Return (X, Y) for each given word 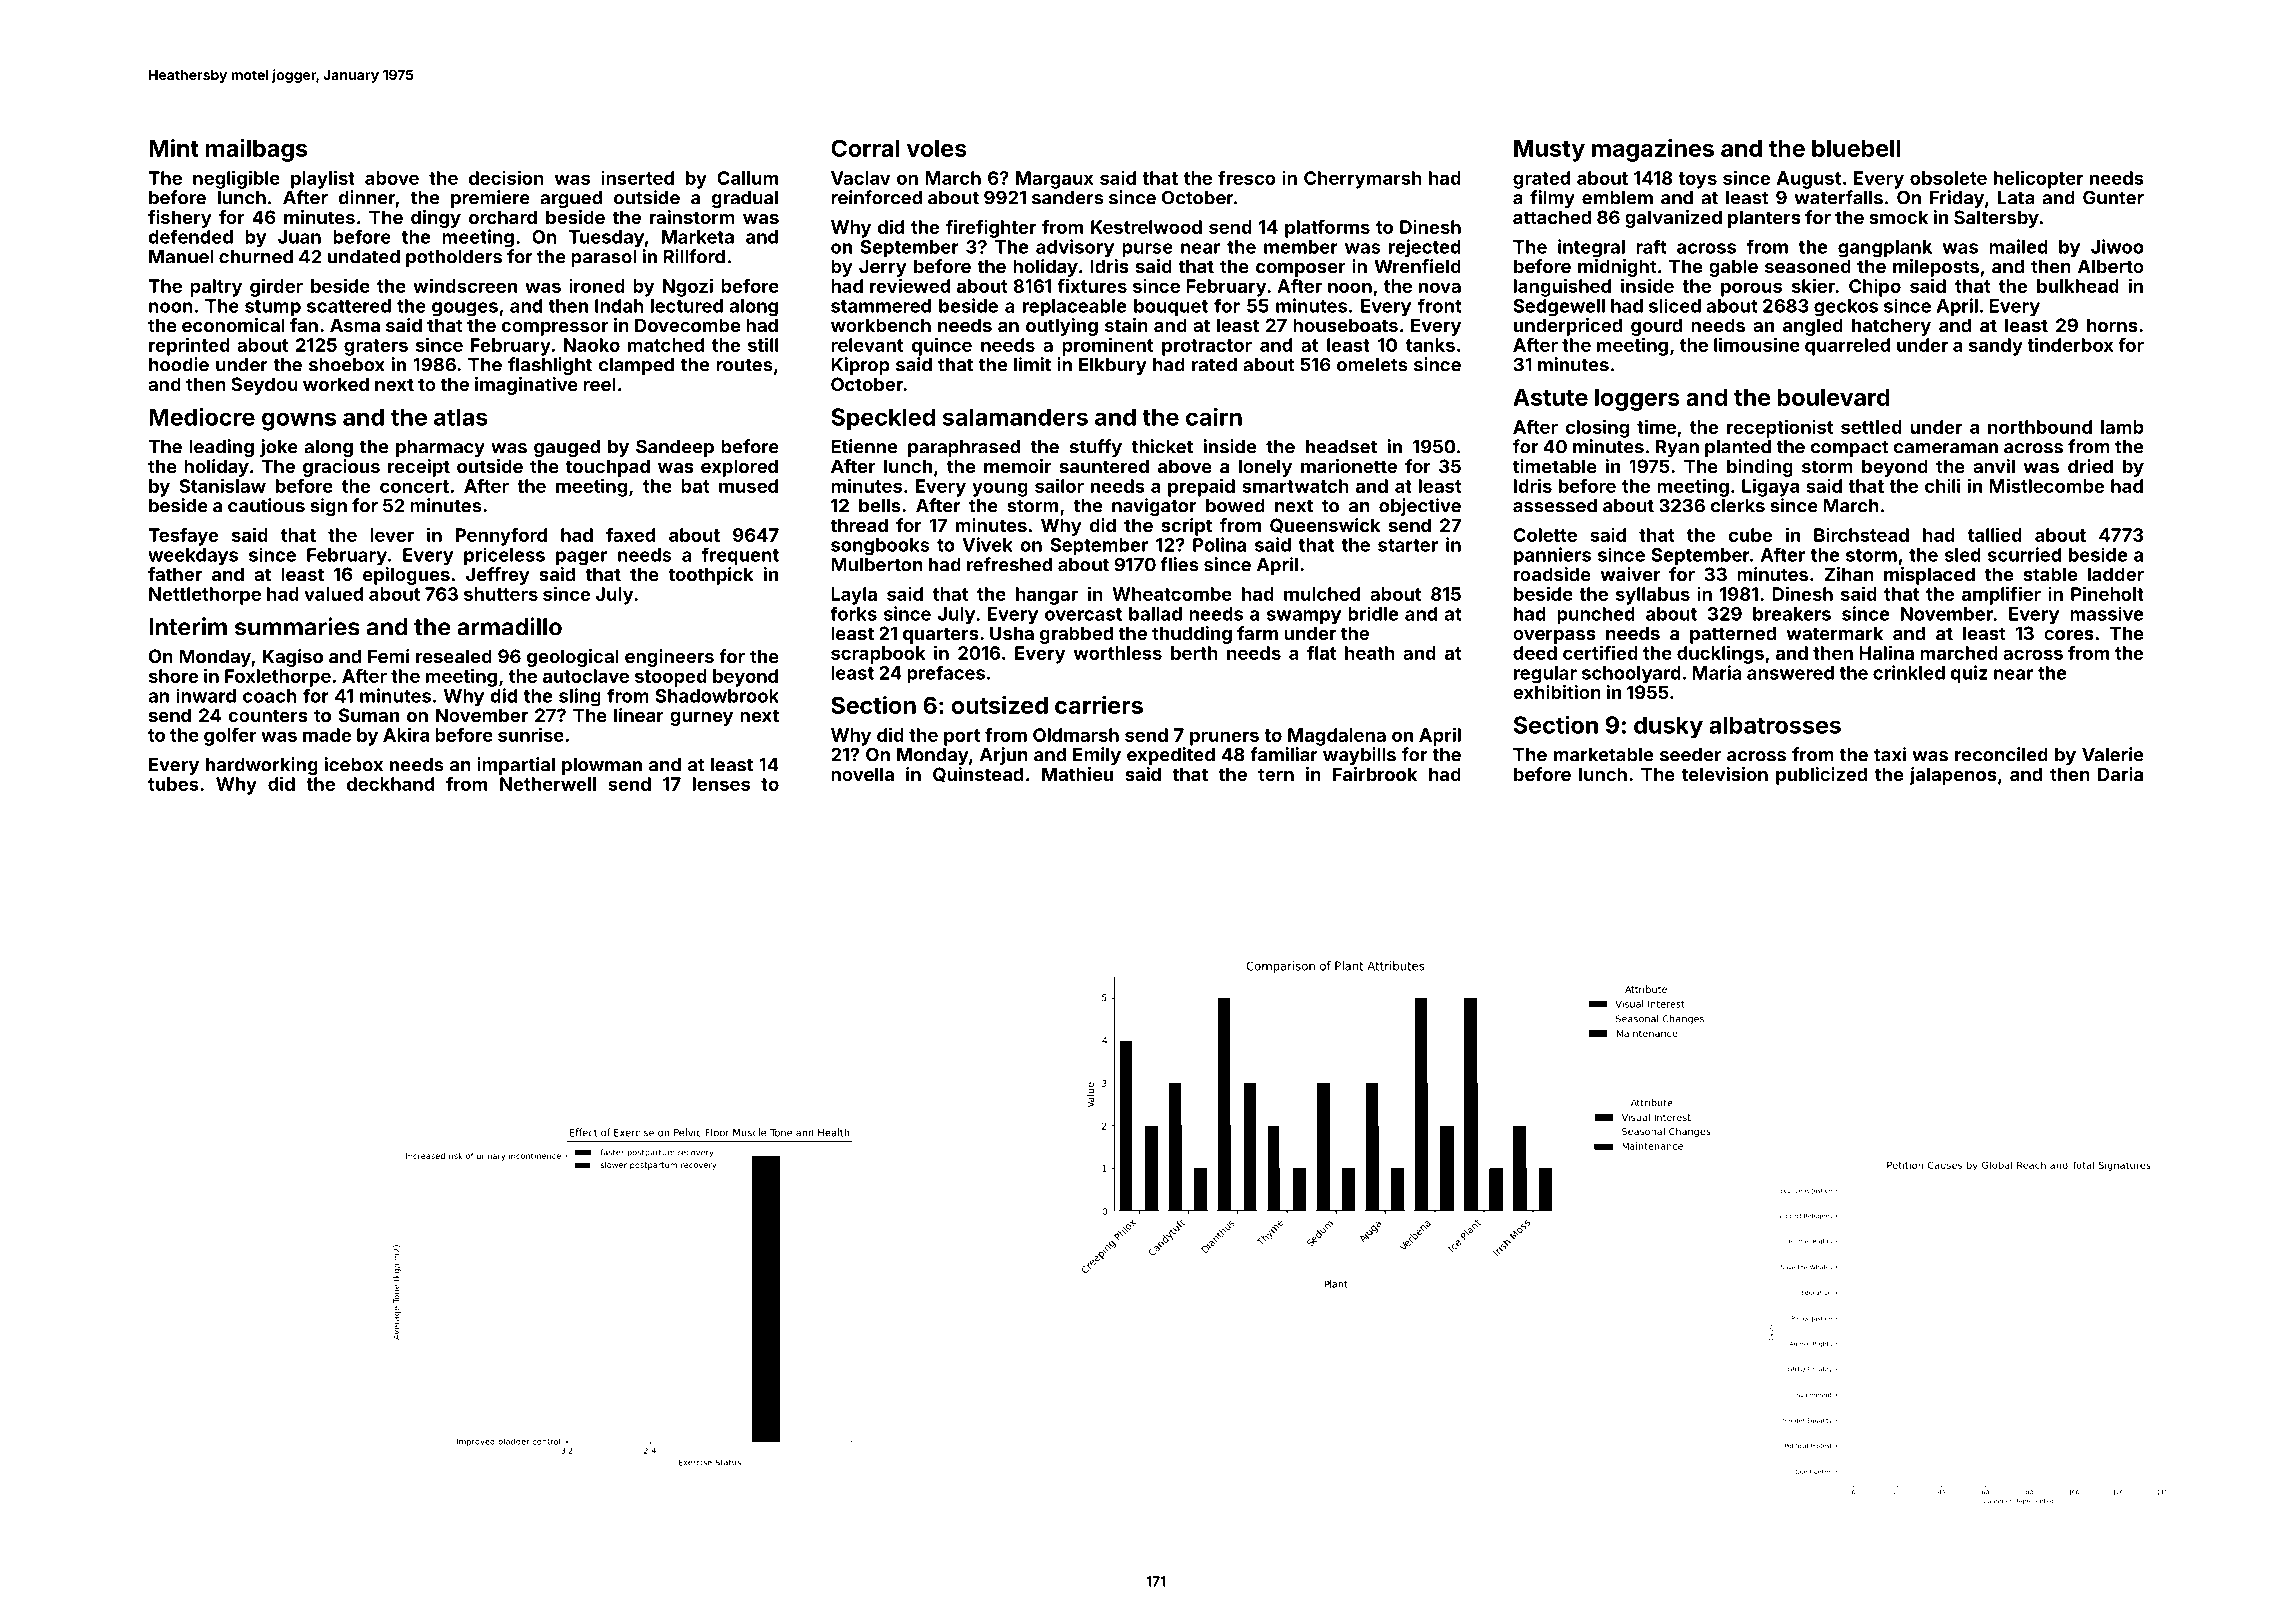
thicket (1162, 446)
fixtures (1092, 285)
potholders (454, 258)
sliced (1675, 305)
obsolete (1948, 178)
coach (270, 696)
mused (748, 486)
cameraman (1945, 448)
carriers (1099, 705)
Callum (747, 178)
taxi (1890, 754)
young (1000, 489)
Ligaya (1770, 487)
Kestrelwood (1146, 227)
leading (221, 448)
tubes (173, 784)
